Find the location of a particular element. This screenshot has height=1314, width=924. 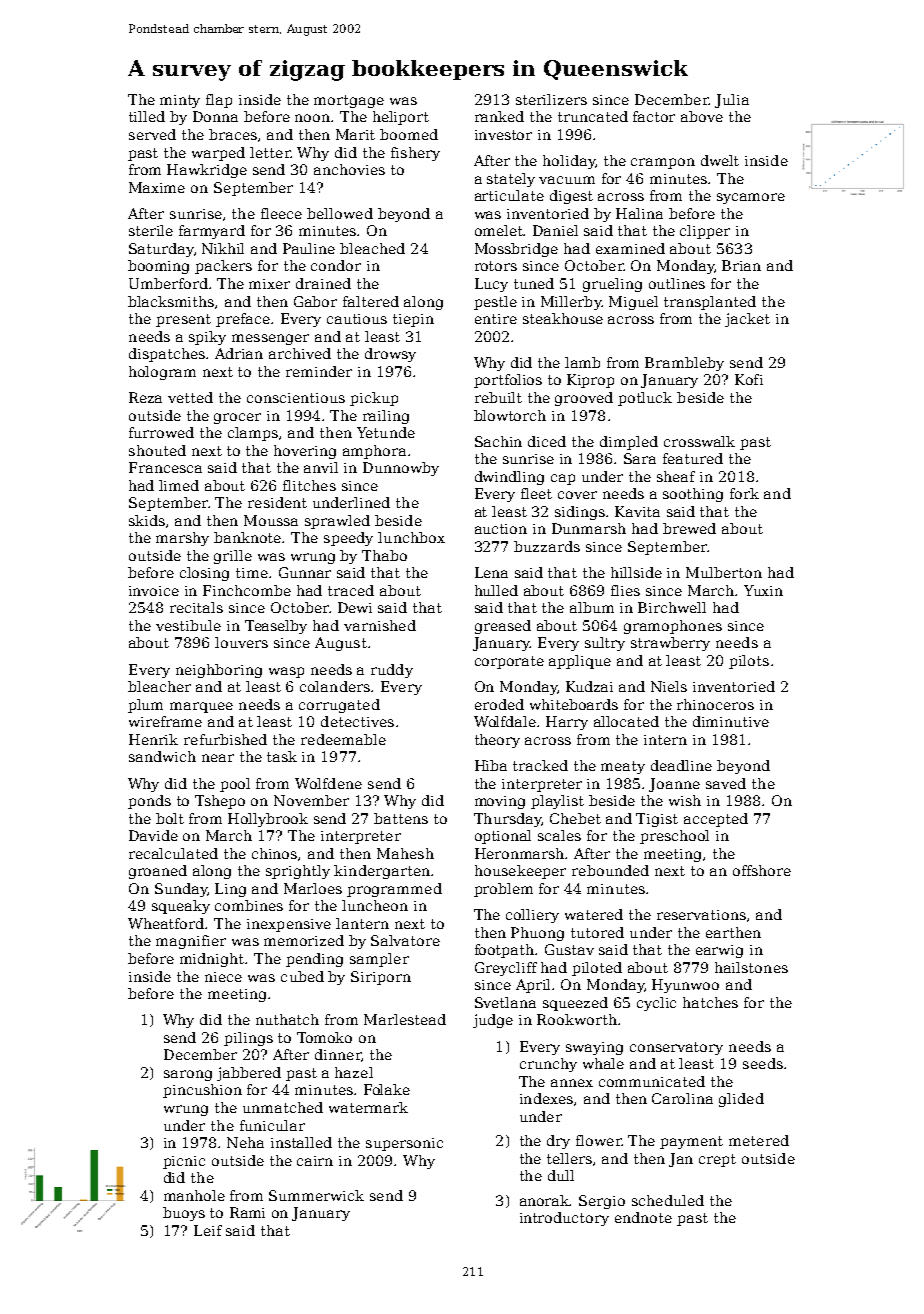

Summerwick is located at coordinates (316, 1195).
